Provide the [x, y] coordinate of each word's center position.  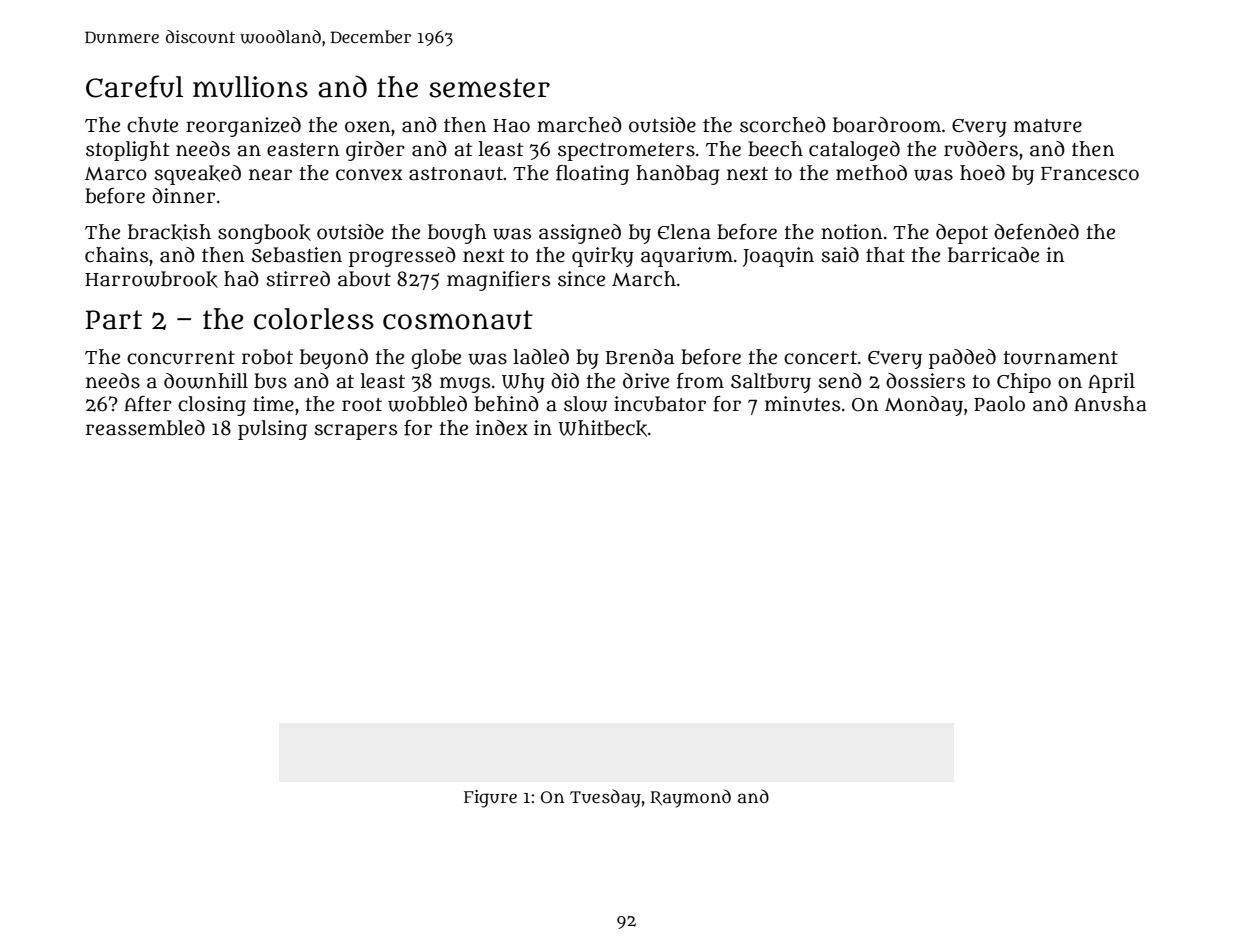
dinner [183, 196]
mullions [250, 87]
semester [489, 88]
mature [1048, 126]
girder [375, 151]
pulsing [272, 430]
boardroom [887, 125]
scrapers [356, 432]
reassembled [145, 428]
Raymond [690, 798]
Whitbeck [602, 428]
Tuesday [605, 798]
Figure [490, 799]
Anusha [1110, 404]
